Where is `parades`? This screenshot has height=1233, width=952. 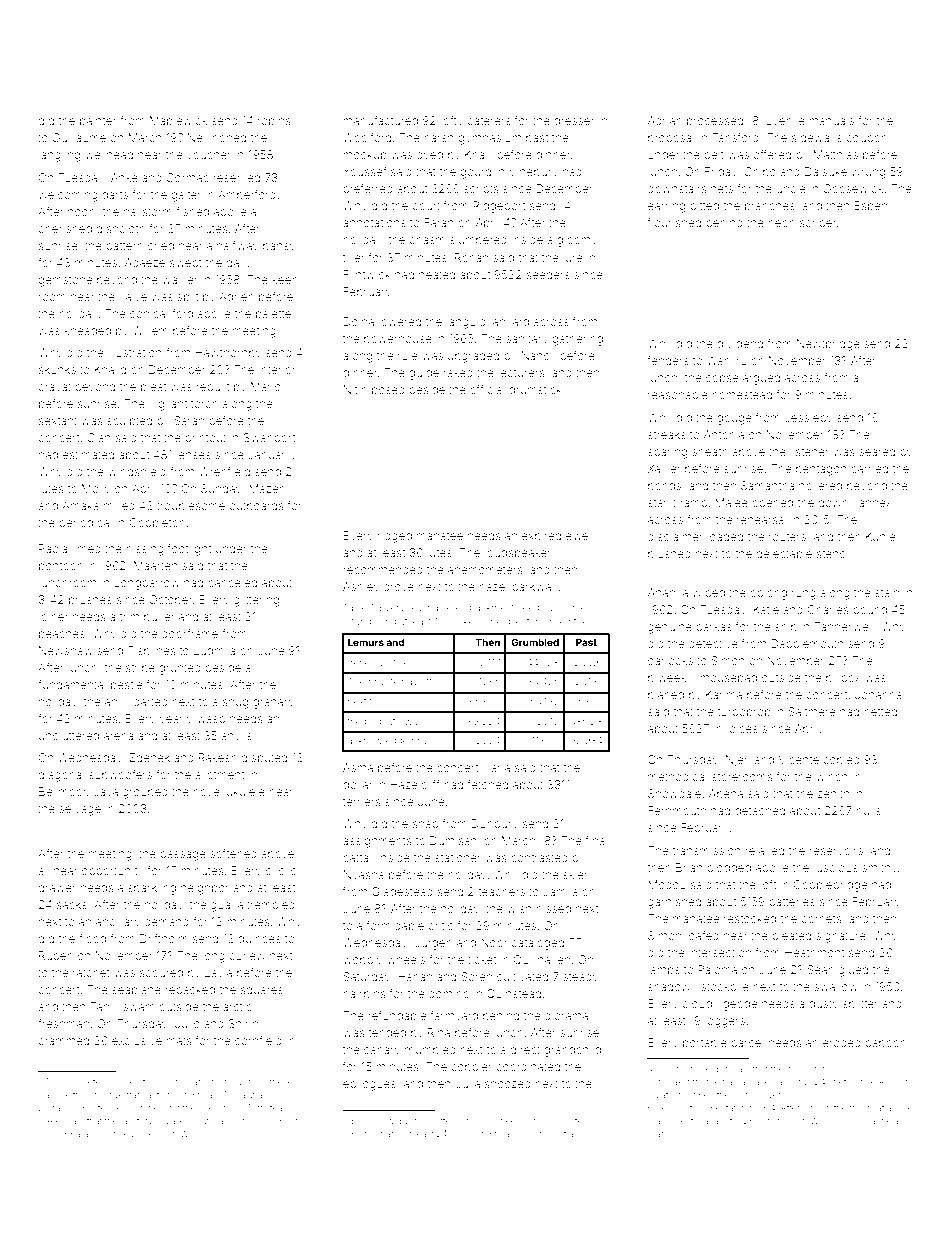
parades is located at coordinates (87, 1135).
